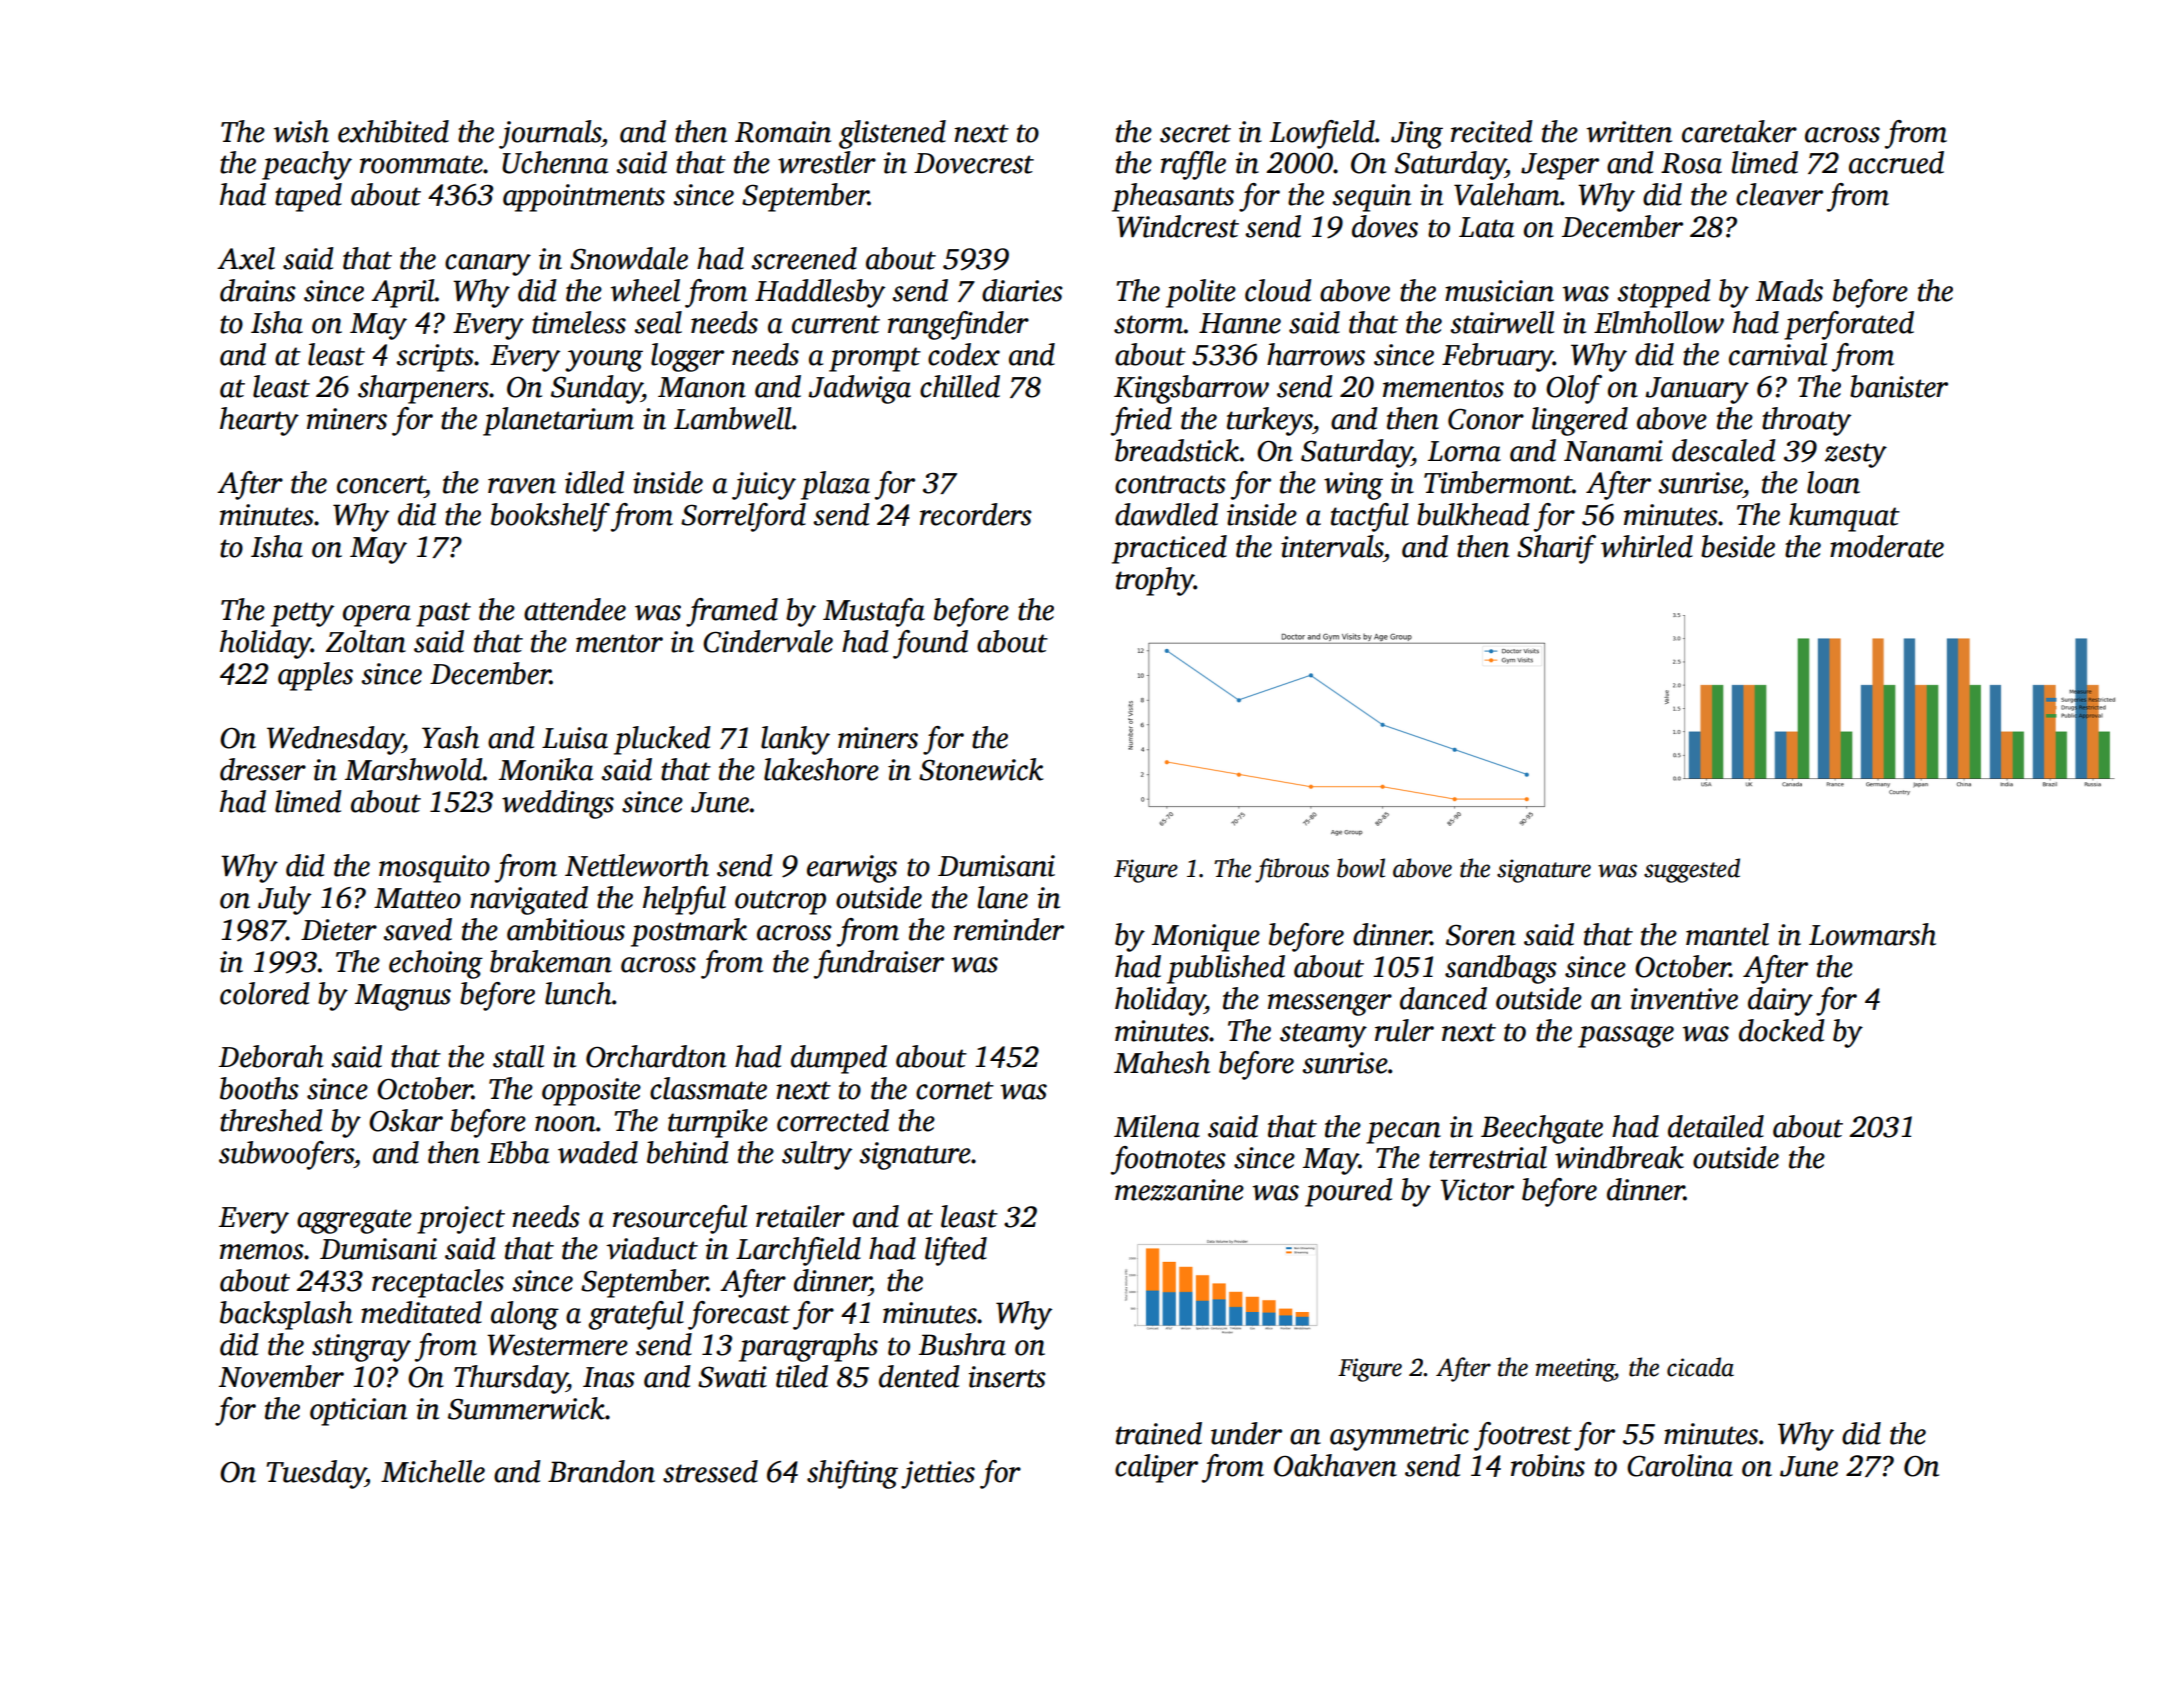 The height and width of the image is (1683, 2178). What do you see at coordinates (1872, 934) in the image?
I see `Lowmarsh` at bounding box center [1872, 934].
